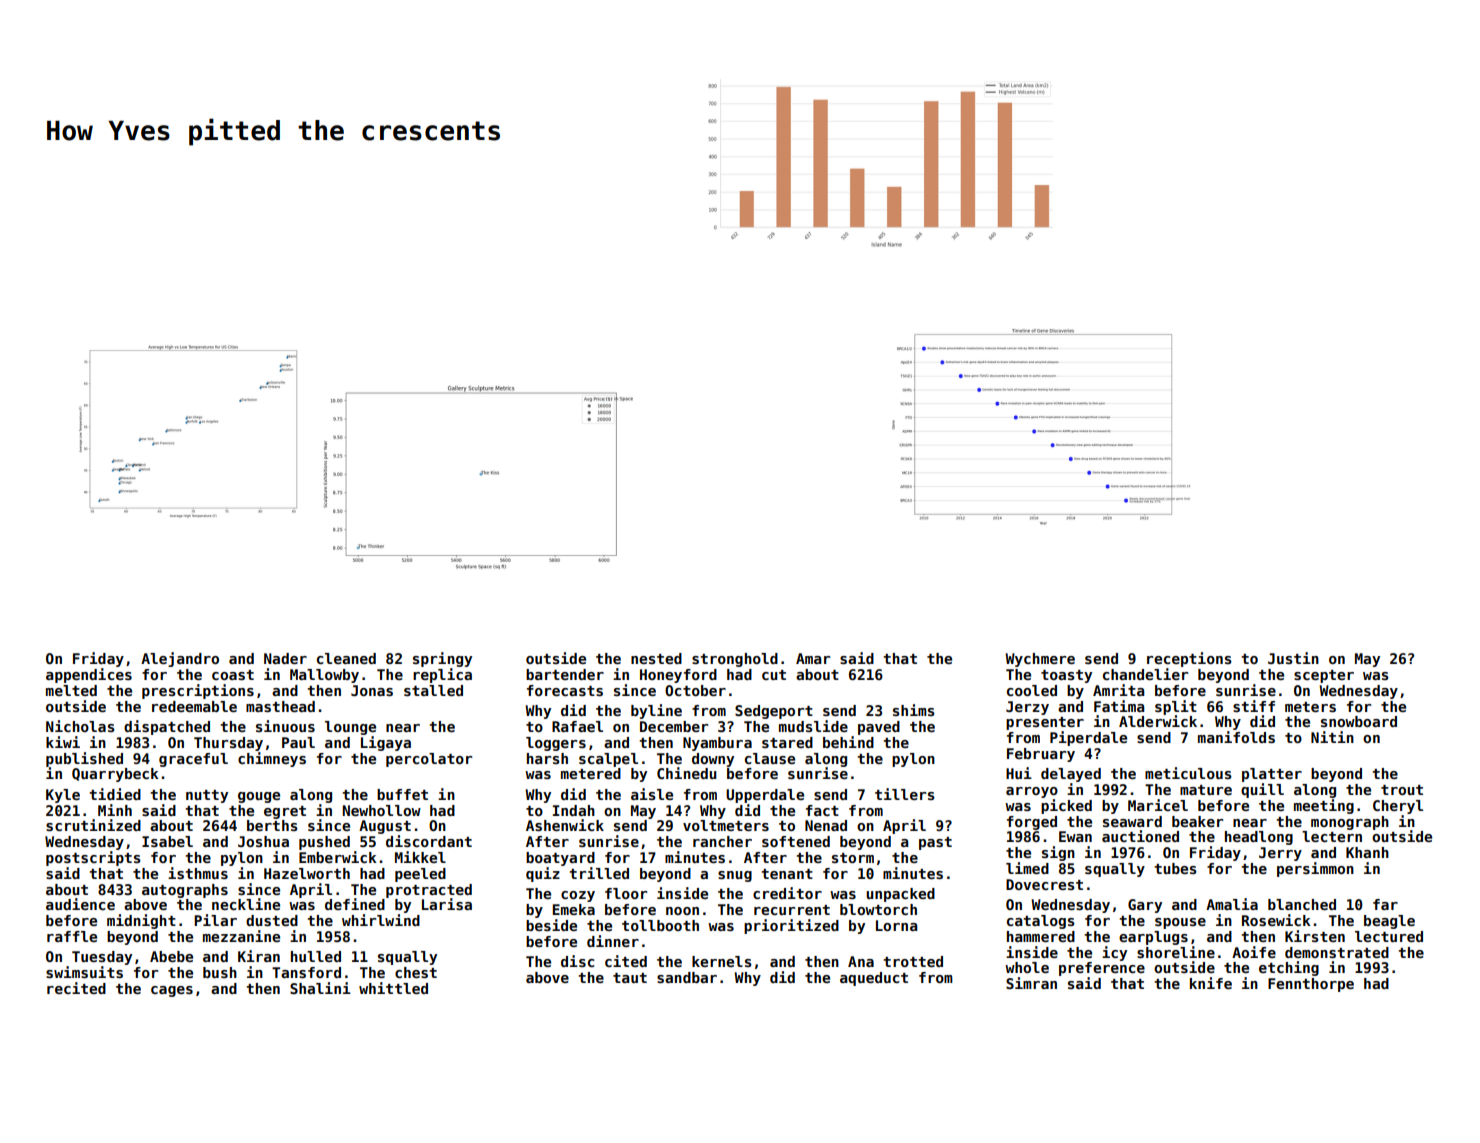 The width and height of the image is (1480, 1143). What do you see at coordinates (774, 712) in the image?
I see `Sedgeport` at bounding box center [774, 712].
